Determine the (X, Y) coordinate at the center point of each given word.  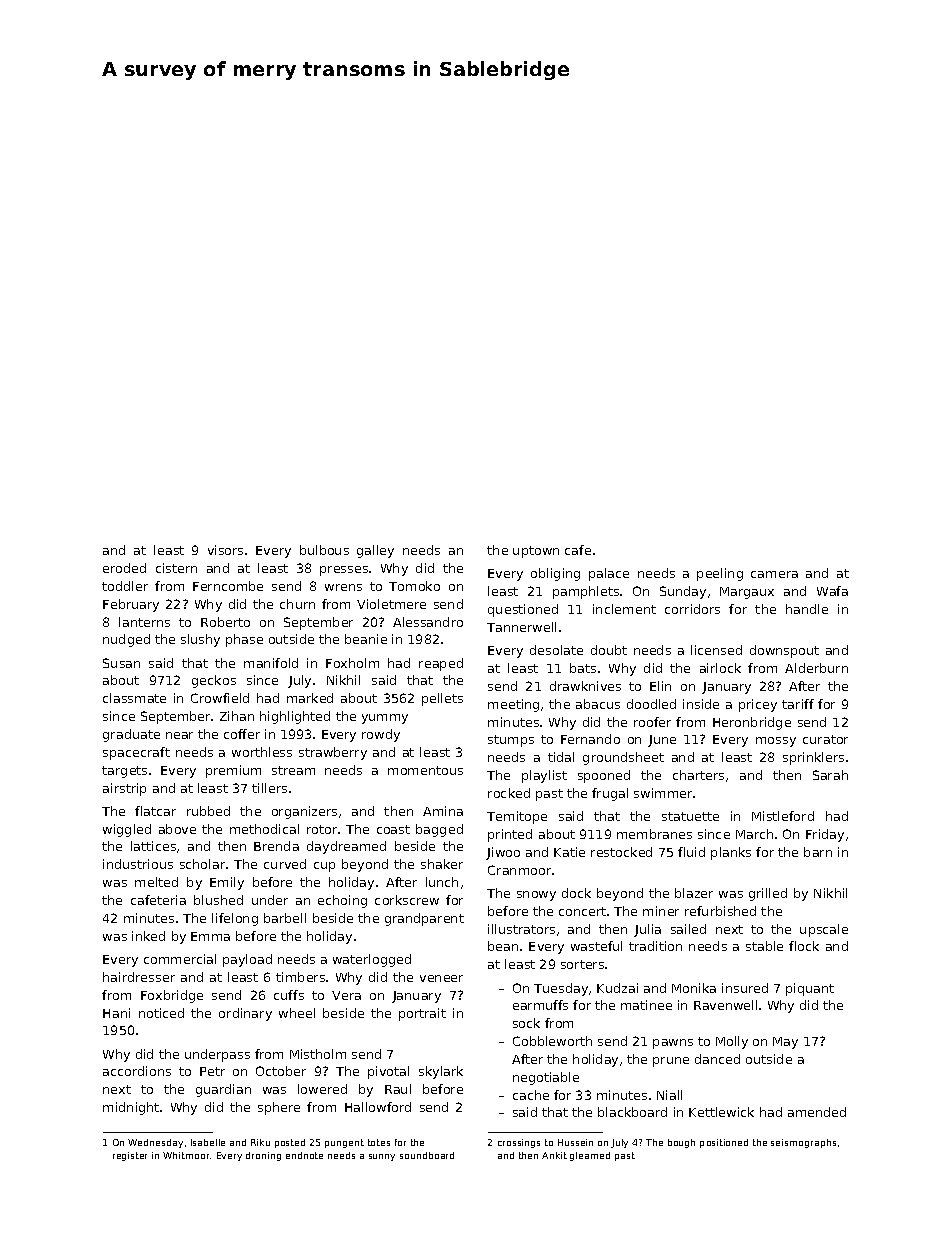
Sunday (683, 592)
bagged (439, 830)
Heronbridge (752, 723)
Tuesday (561, 989)
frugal (610, 794)
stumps (511, 741)
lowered (322, 1089)
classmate (134, 698)
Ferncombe (228, 586)
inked (148, 936)
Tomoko (414, 586)
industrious (138, 864)
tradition (655, 946)
